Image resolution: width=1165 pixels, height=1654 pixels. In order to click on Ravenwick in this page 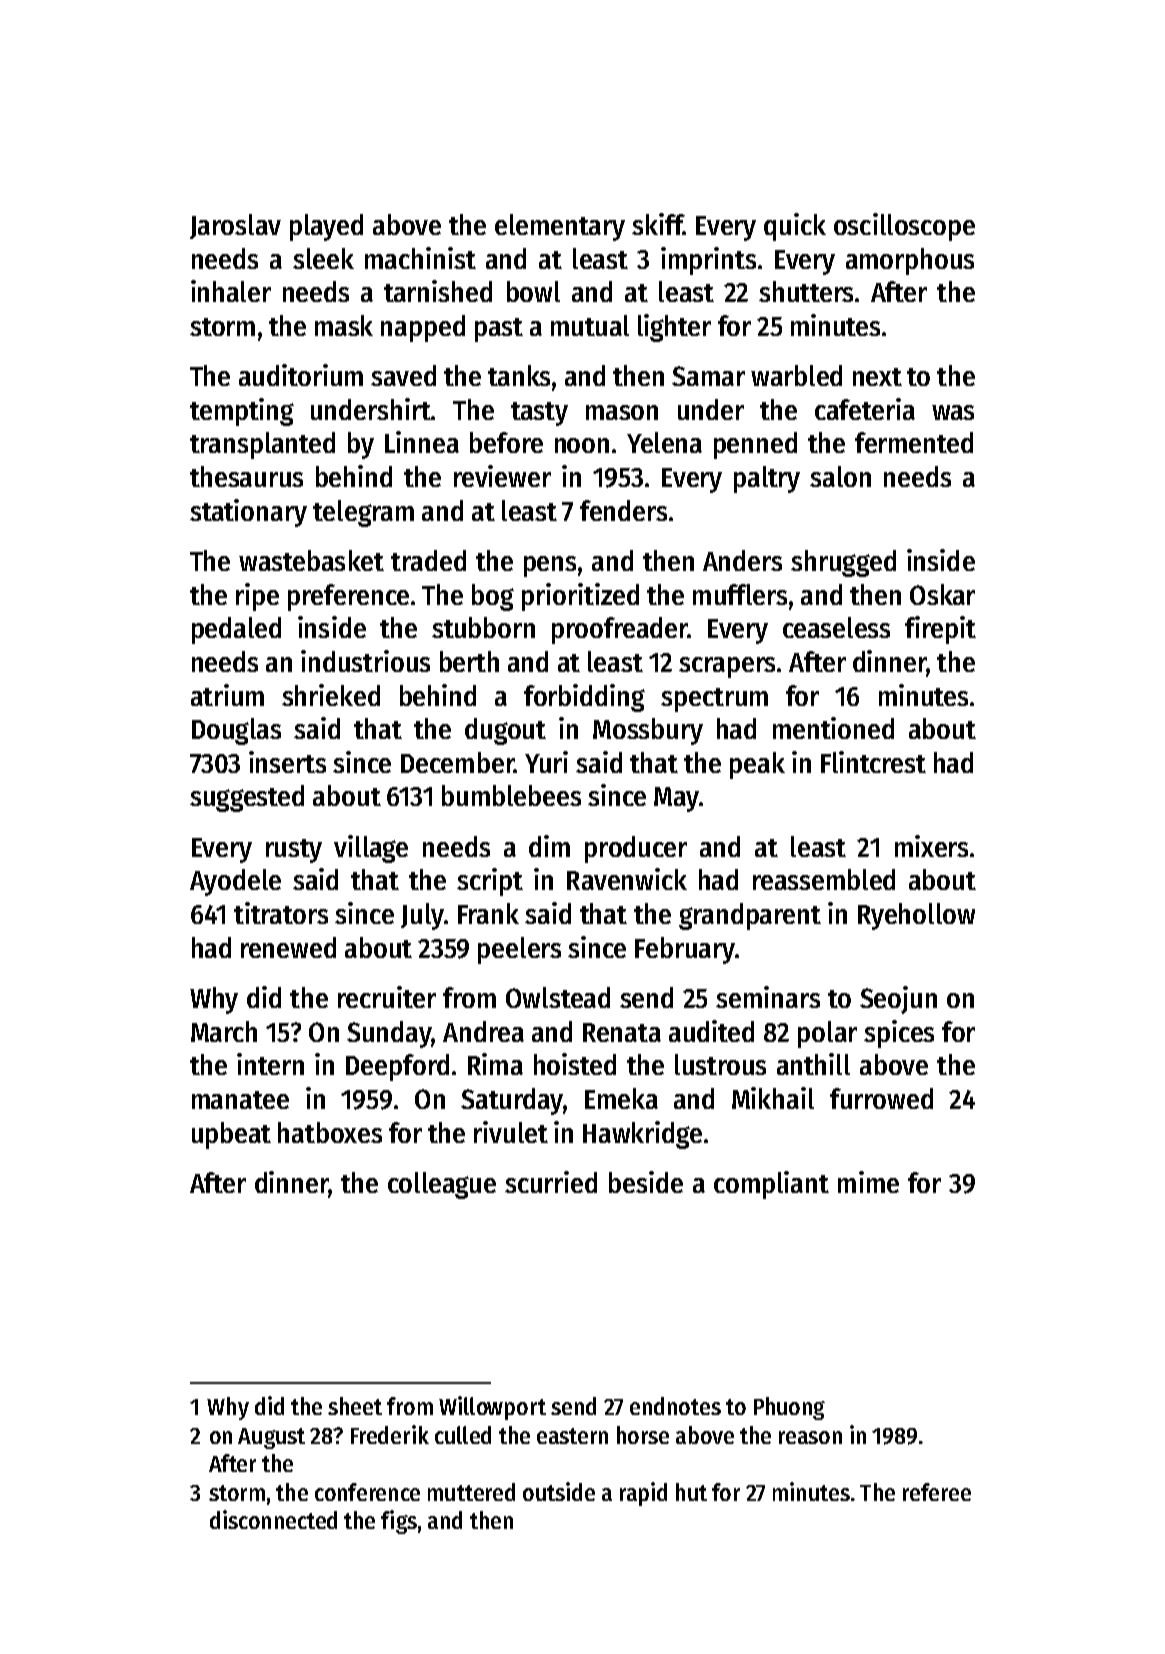, I will do `click(627, 879)`.
